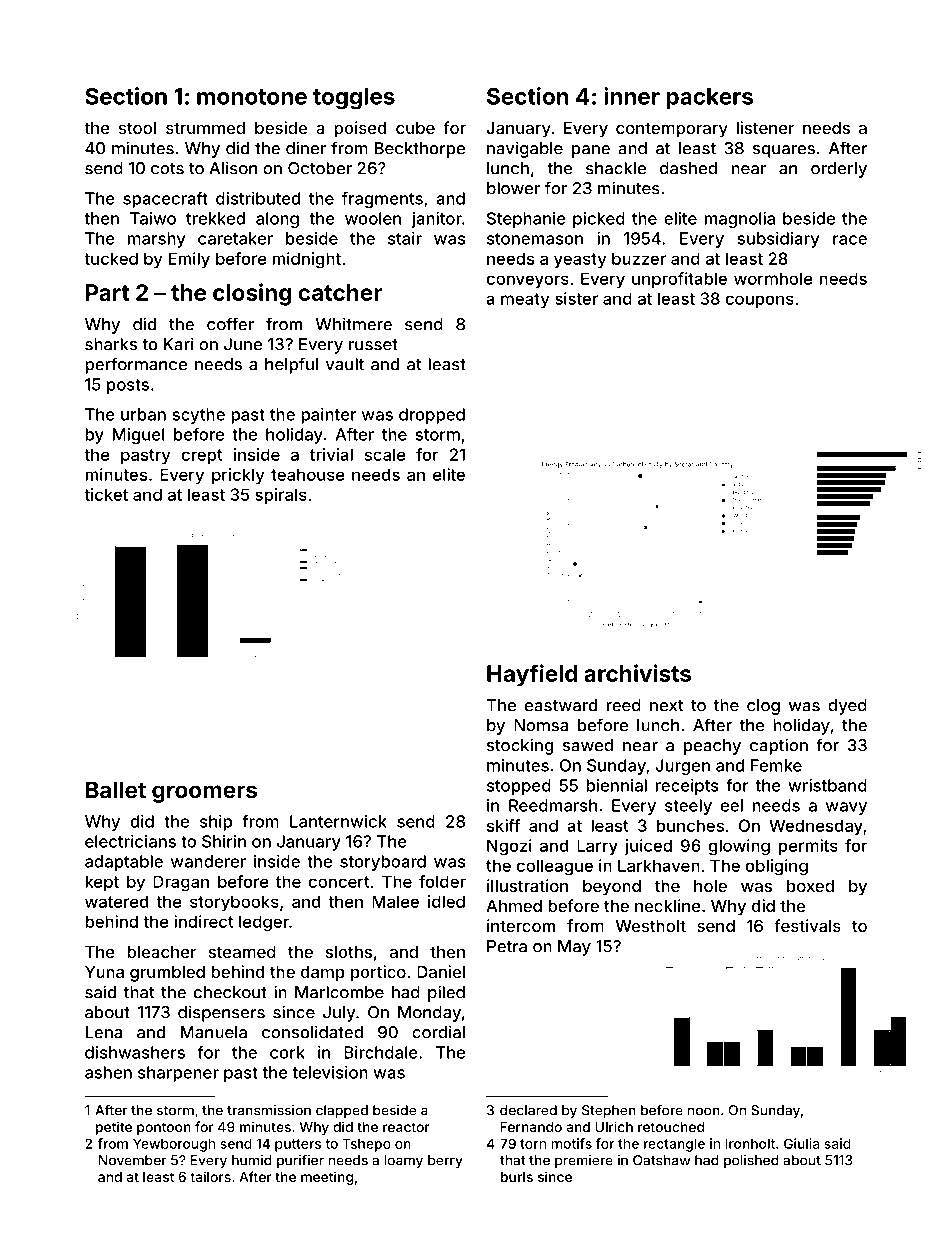 The image size is (952, 1233). I want to click on intercom, so click(521, 925).
